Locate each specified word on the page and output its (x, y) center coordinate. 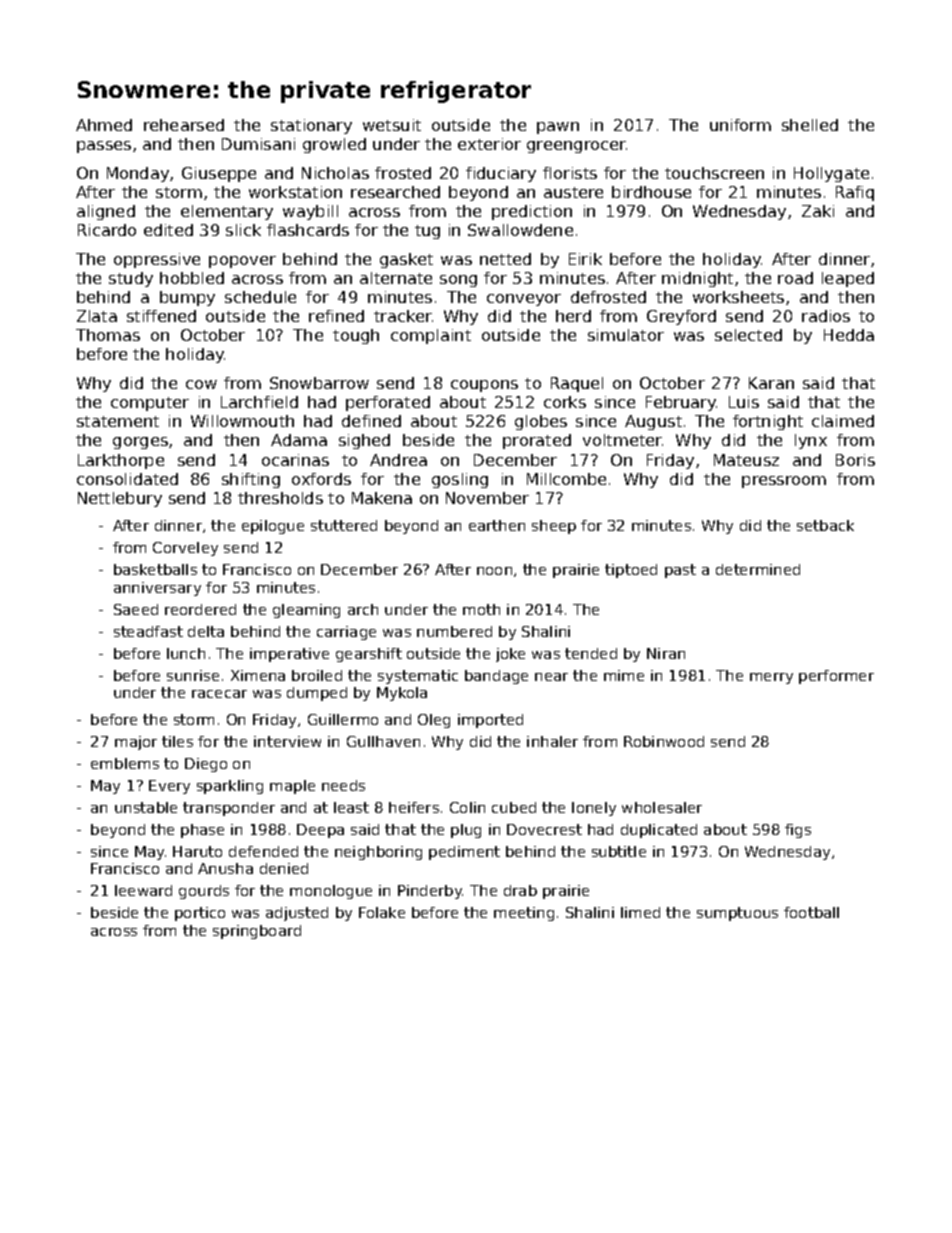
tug (427, 232)
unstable (146, 807)
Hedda (849, 335)
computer (150, 404)
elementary (227, 212)
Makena (382, 498)
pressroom (784, 482)
